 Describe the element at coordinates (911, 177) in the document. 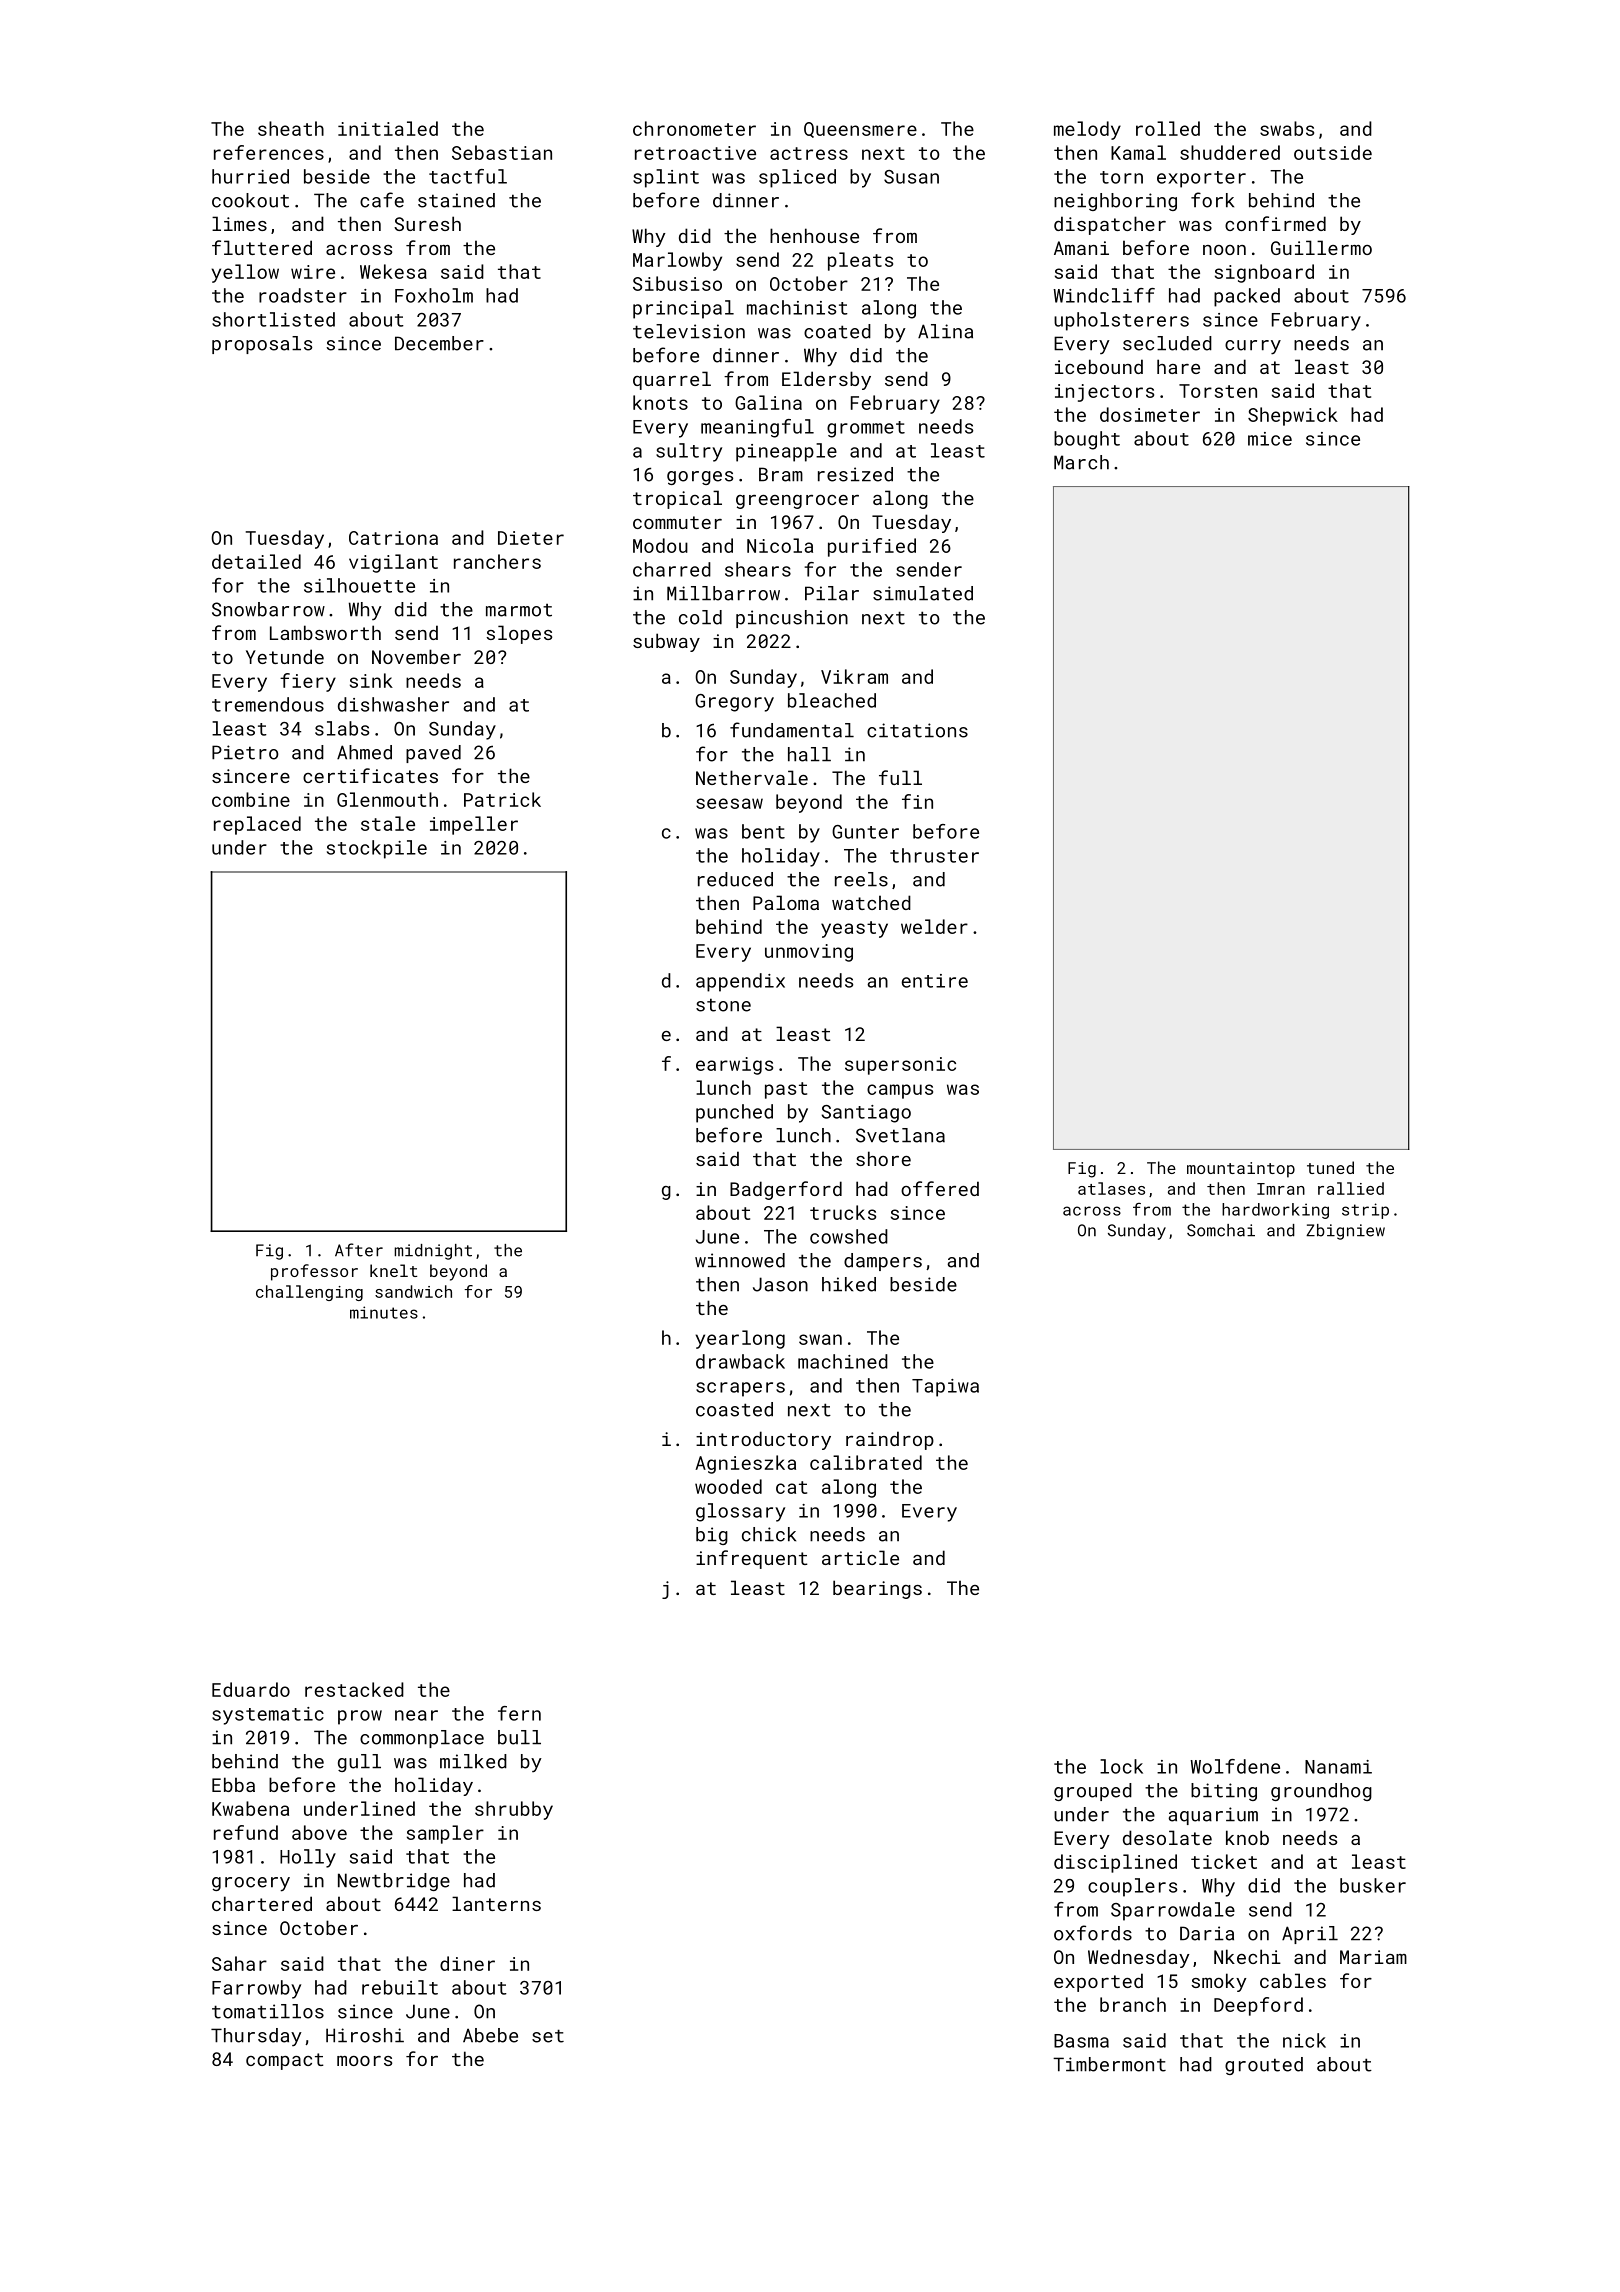

I see `Susan` at that location.
